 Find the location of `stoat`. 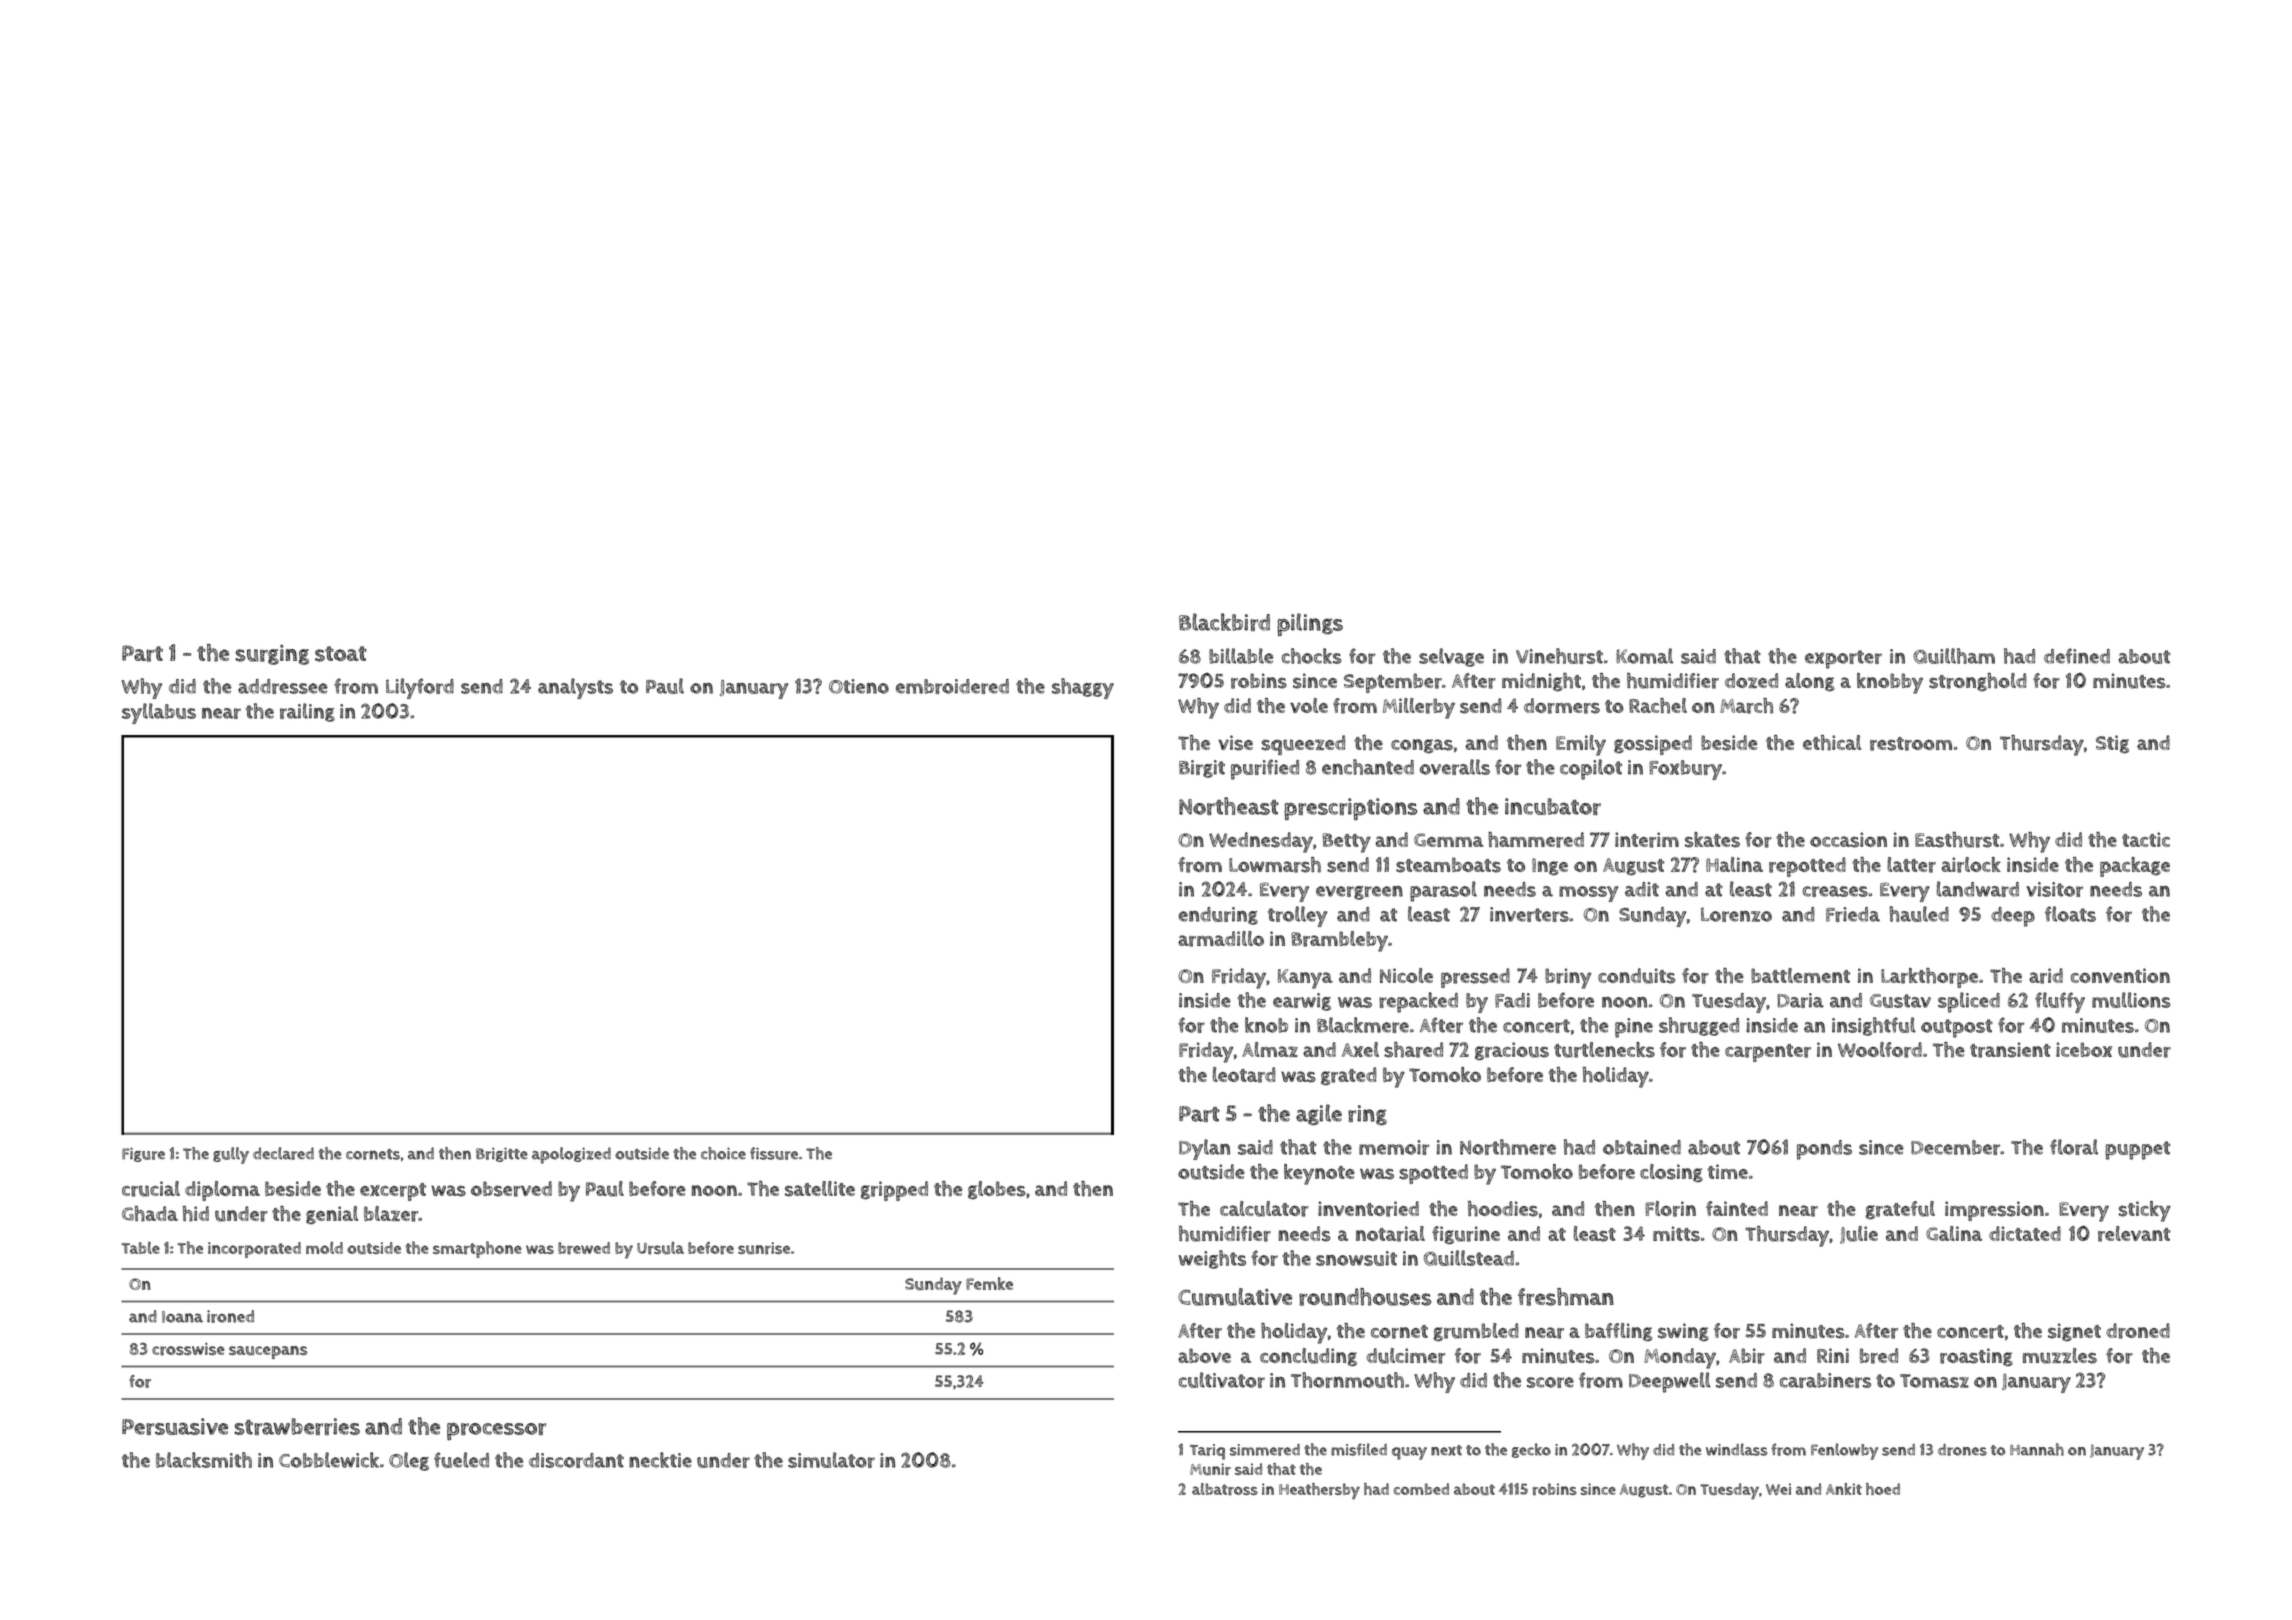

stoat is located at coordinates (341, 654).
